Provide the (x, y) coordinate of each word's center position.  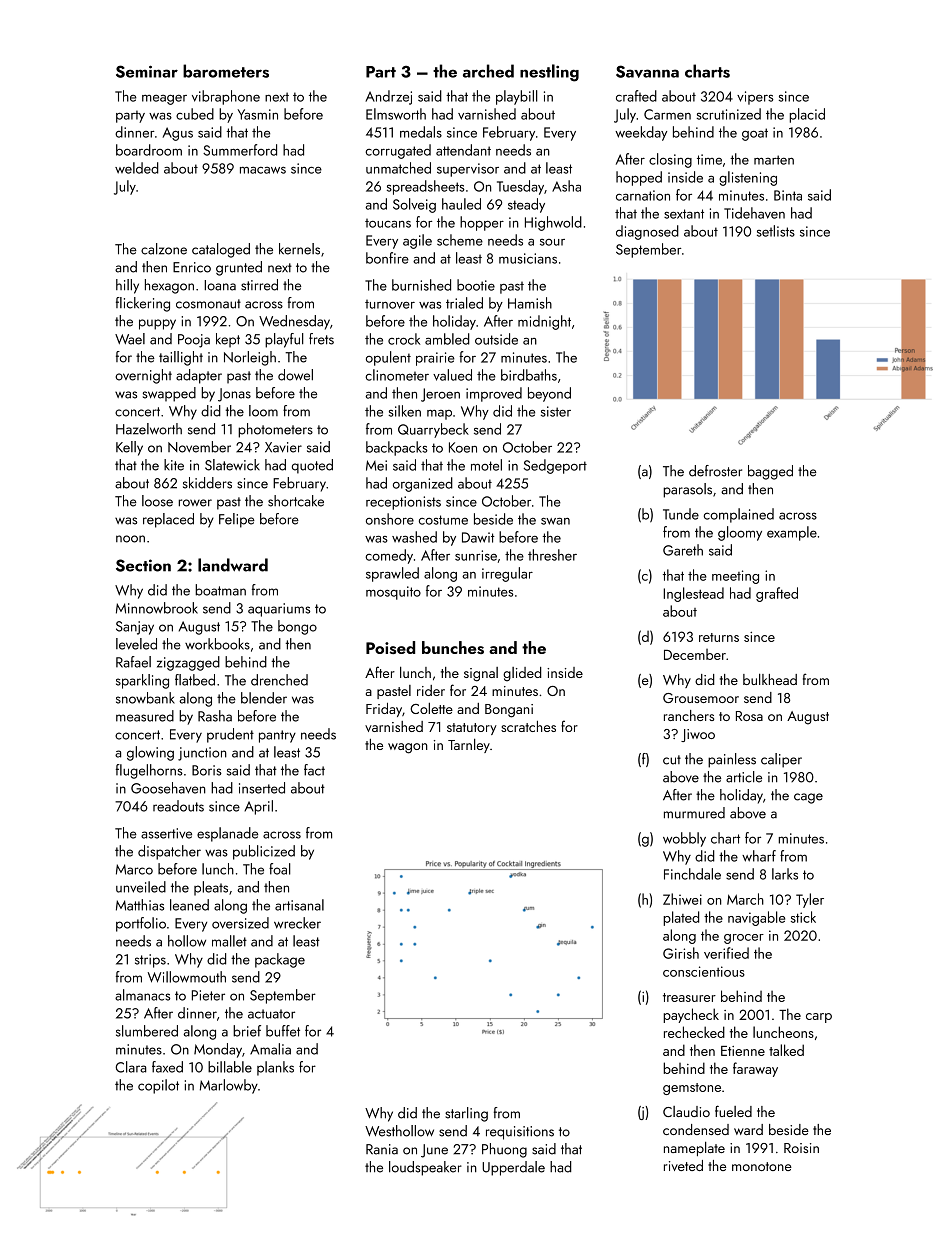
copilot (158, 1086)
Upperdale (513, 1168)
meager (164, 99)
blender (264, 698)
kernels (299, 249)
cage (808, 798)
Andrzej (388, 97)
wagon (408, 748)
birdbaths (529, 375)
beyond (549, 394)
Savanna (647, 71)
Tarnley (469, 745)
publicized (264, 852)
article (744, 777)
